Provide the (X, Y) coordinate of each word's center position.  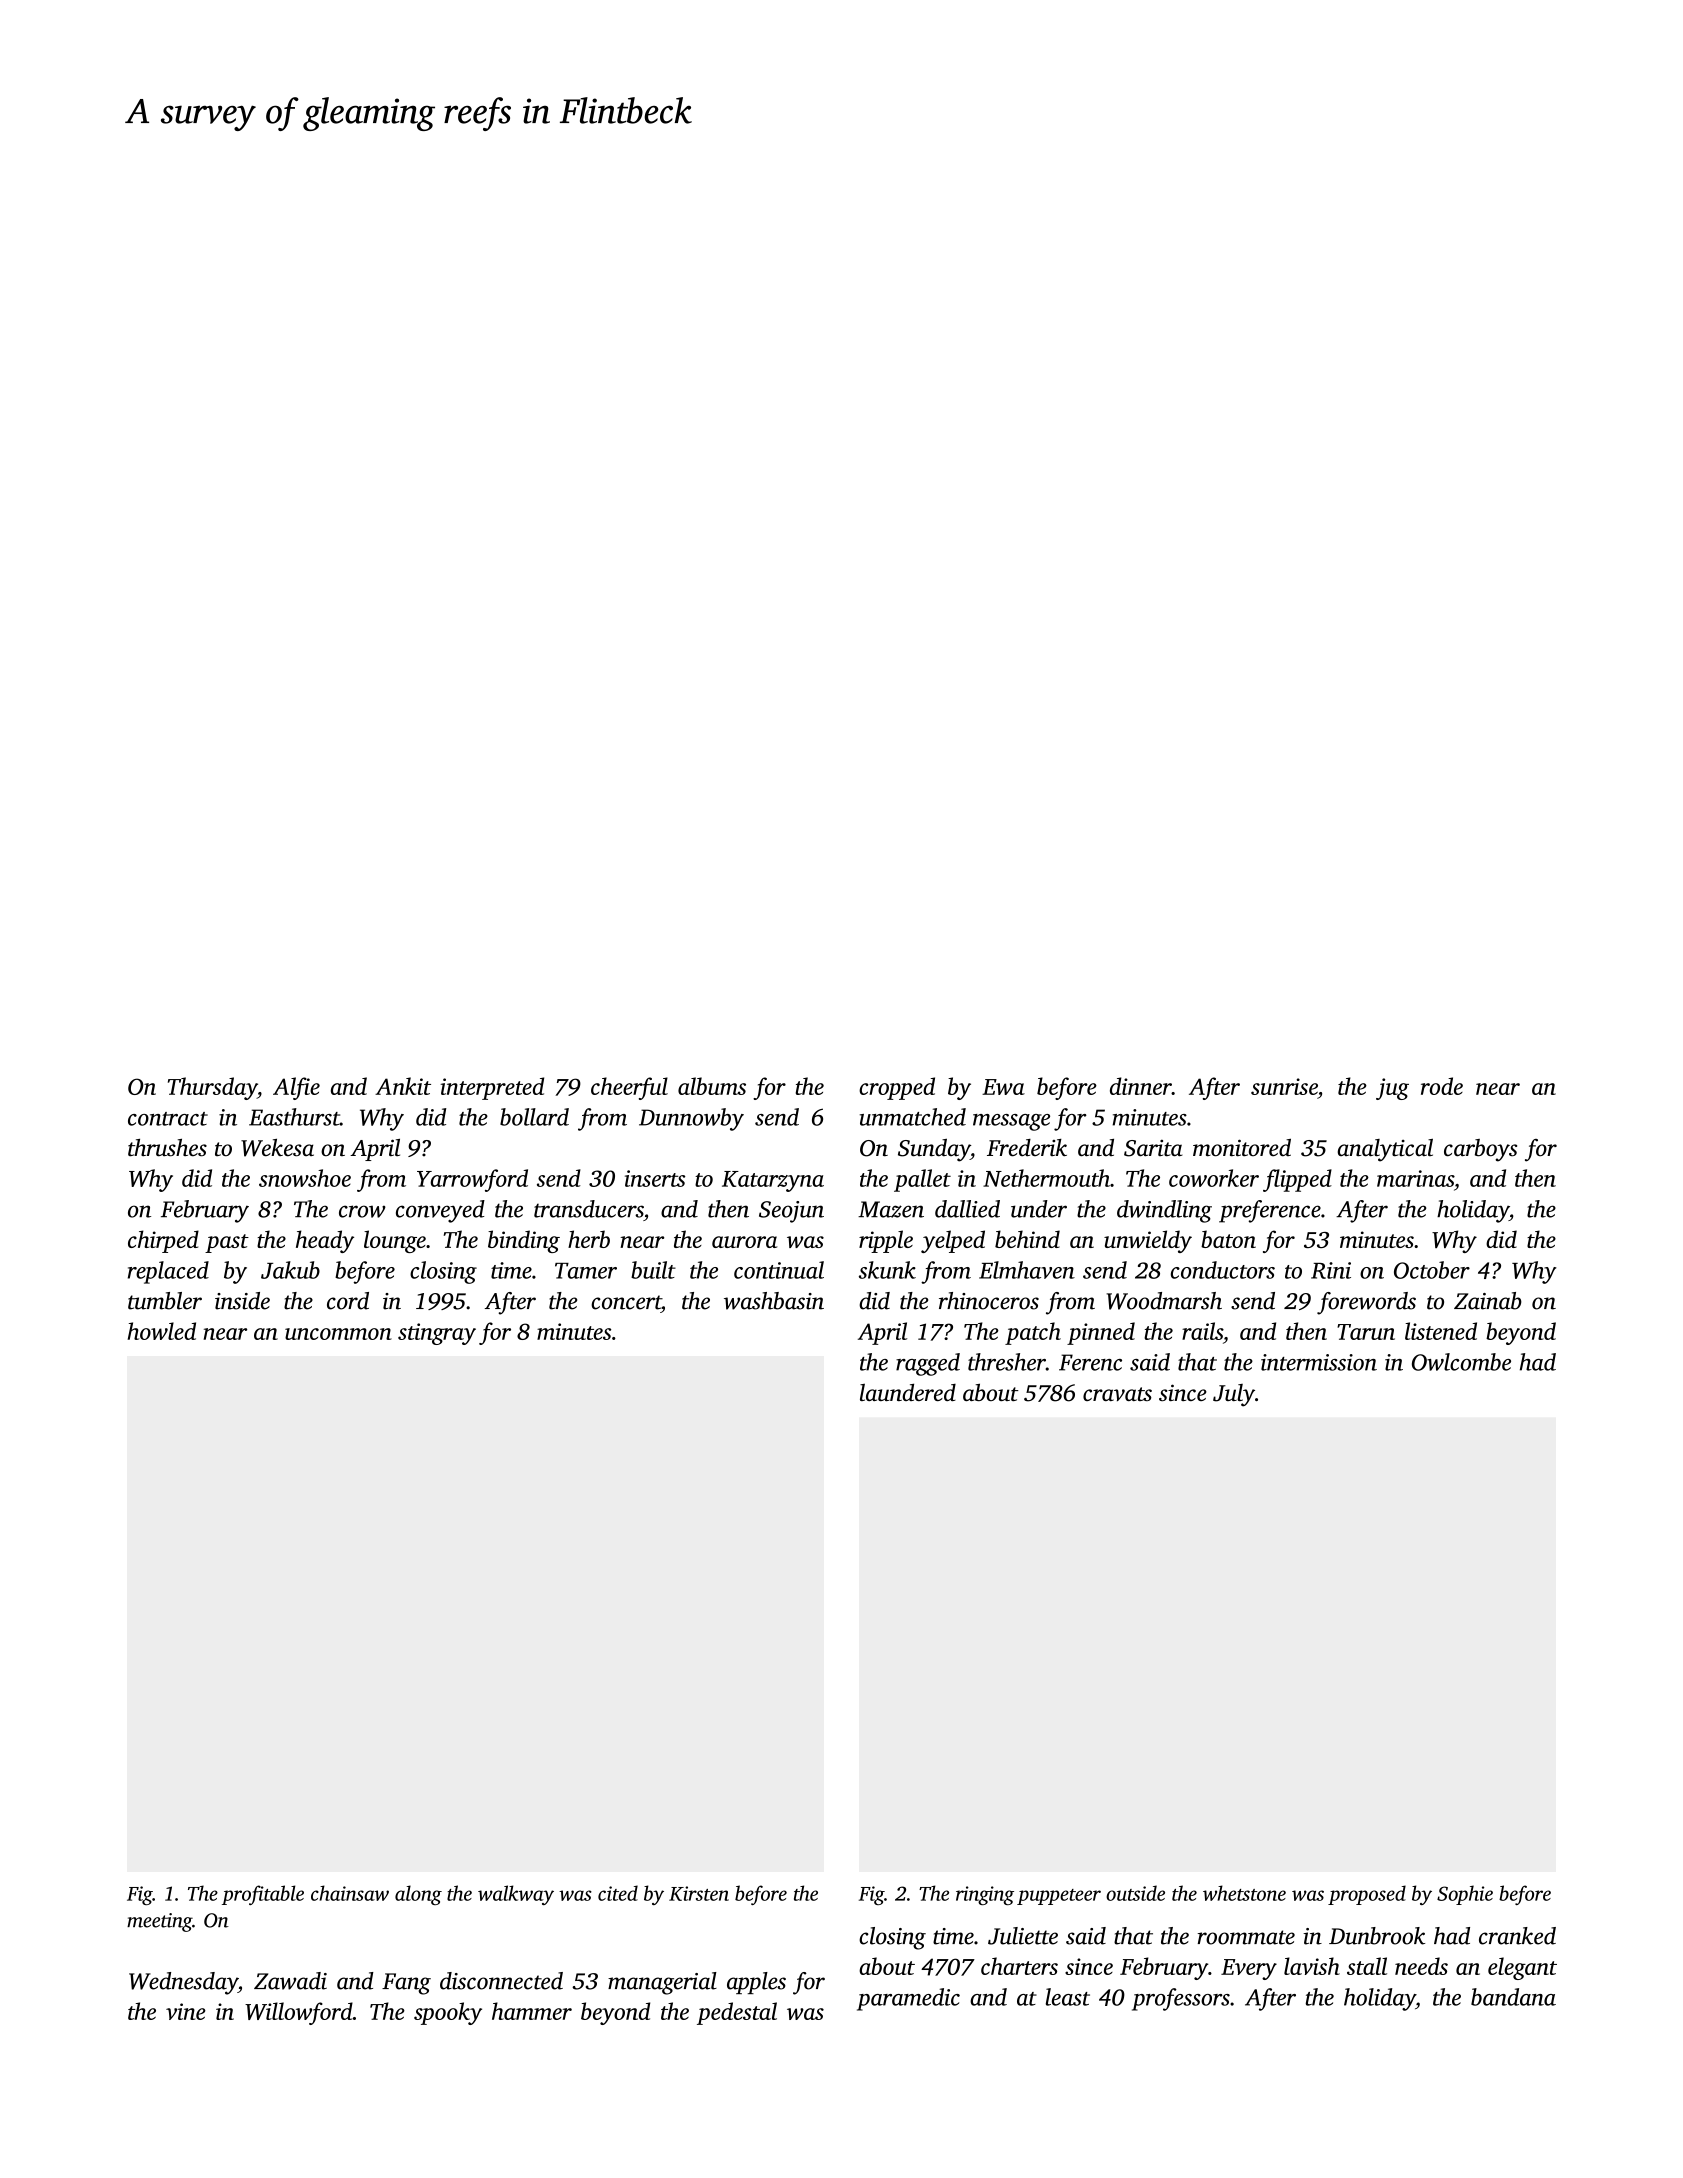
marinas (1415, 1178)
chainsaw (350, 1893)
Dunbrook (1377, 1936)
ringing (985, 1895)
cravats (1117, 1394)
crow (362, 1211)
